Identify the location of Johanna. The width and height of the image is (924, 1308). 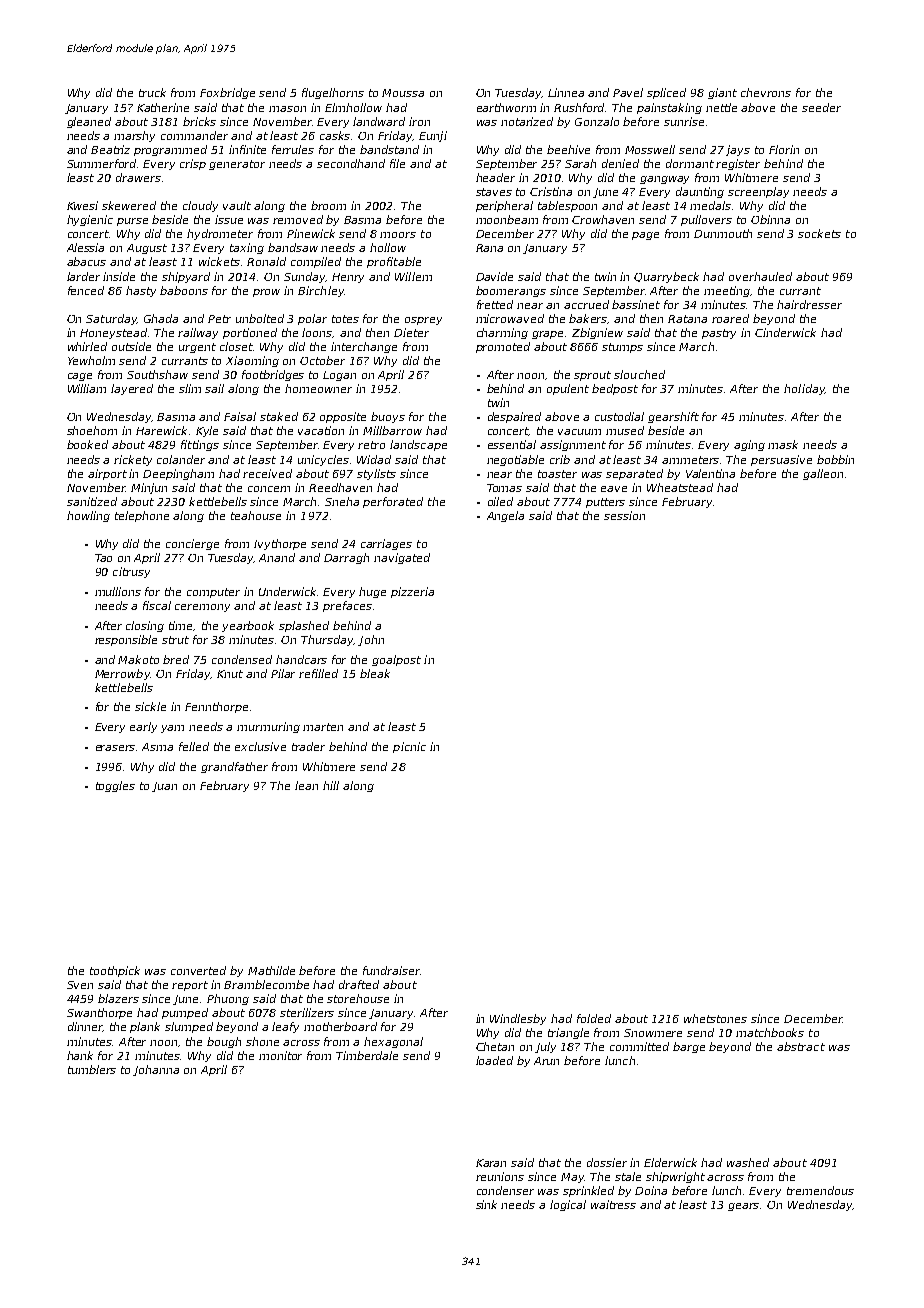
(156, 1070).
